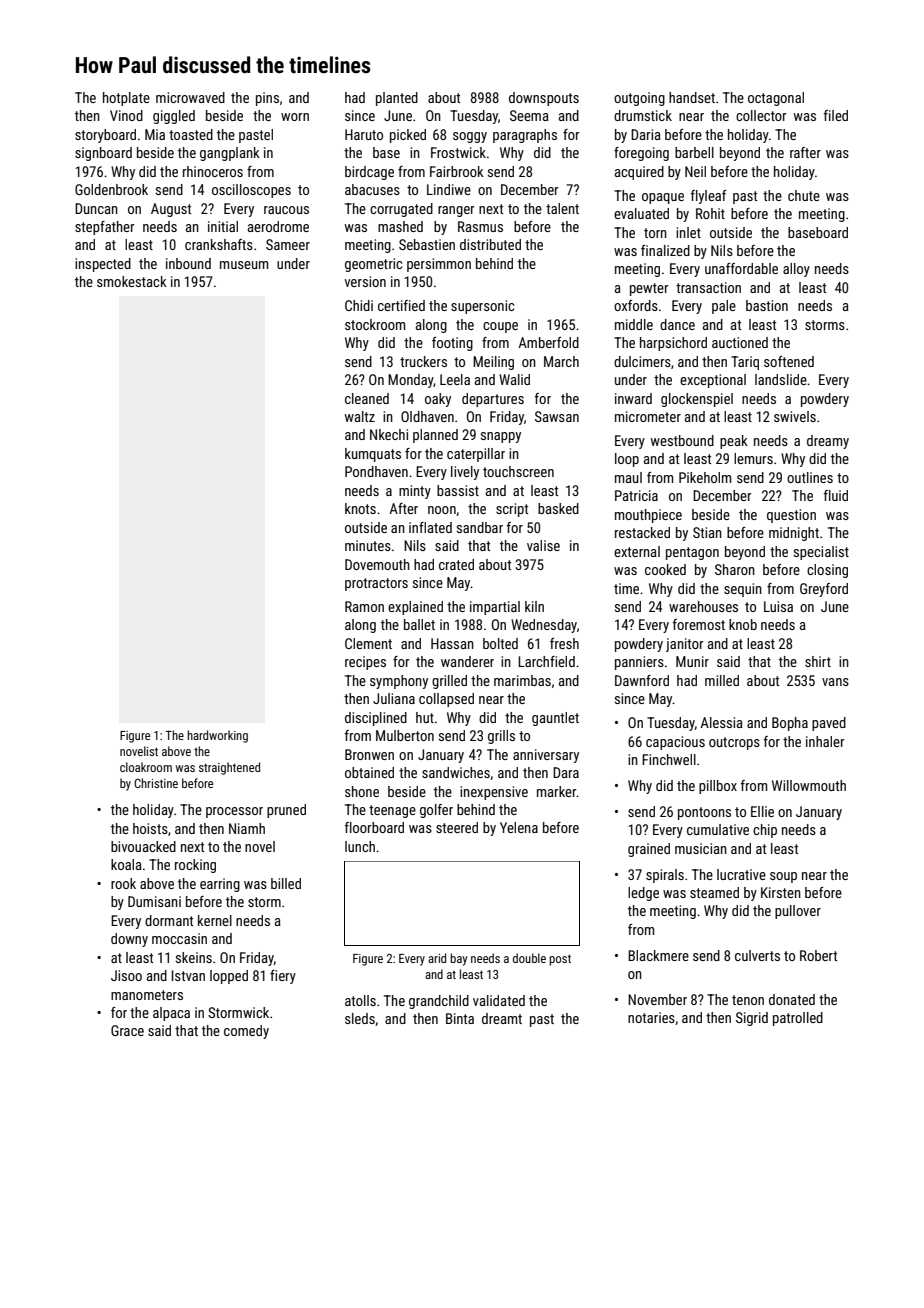  Describe the element at coordinates (825, 741) in the page. I see `inhaler` at that location.
